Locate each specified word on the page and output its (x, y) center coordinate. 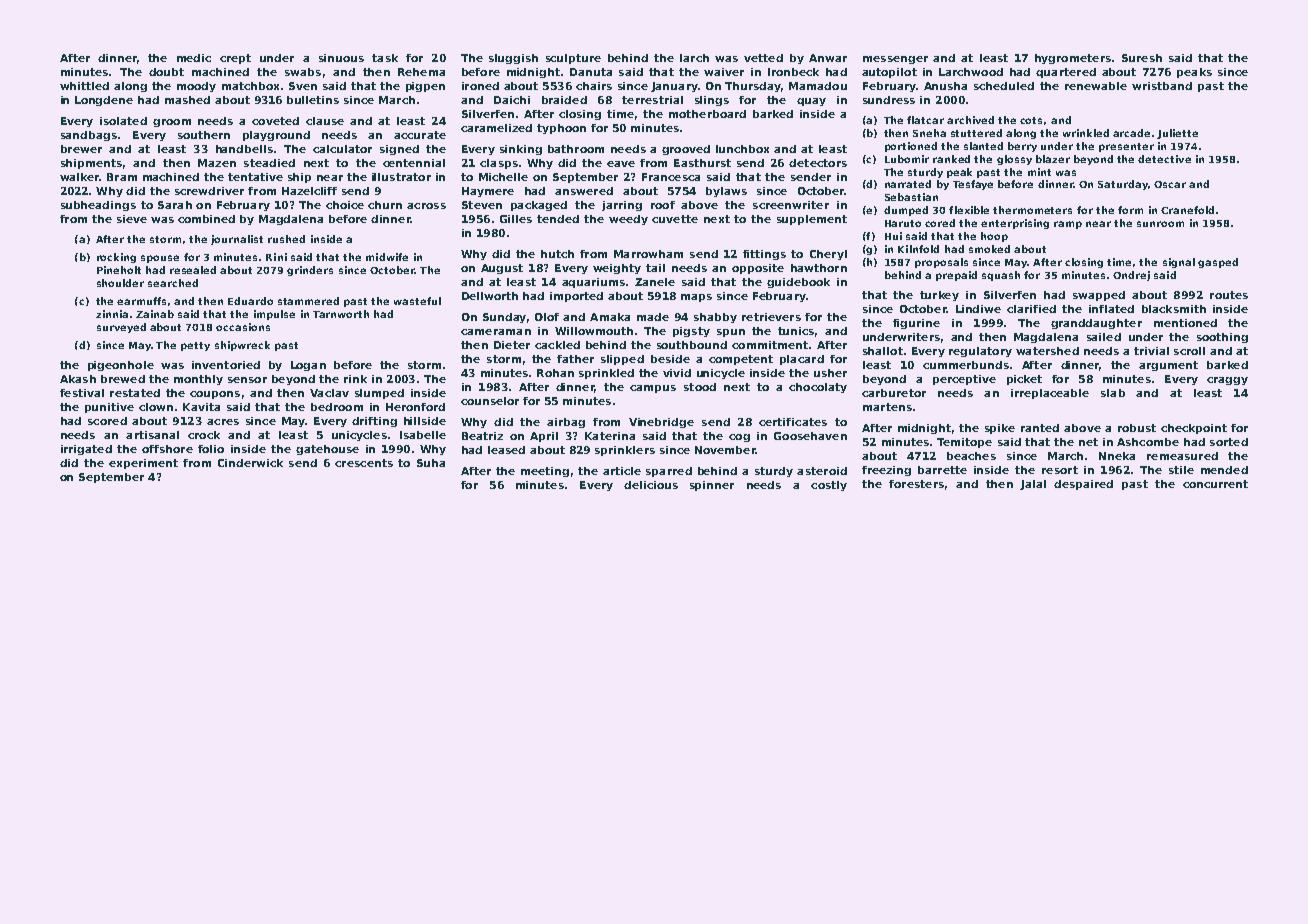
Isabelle (423, 435)
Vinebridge (661, 423)
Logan (308, 366)
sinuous (341, 58)
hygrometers (1073, 59)
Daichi (512, 100)
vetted (763, 58)
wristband (1162, 86)
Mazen (217, 163)
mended (1224, 470)
